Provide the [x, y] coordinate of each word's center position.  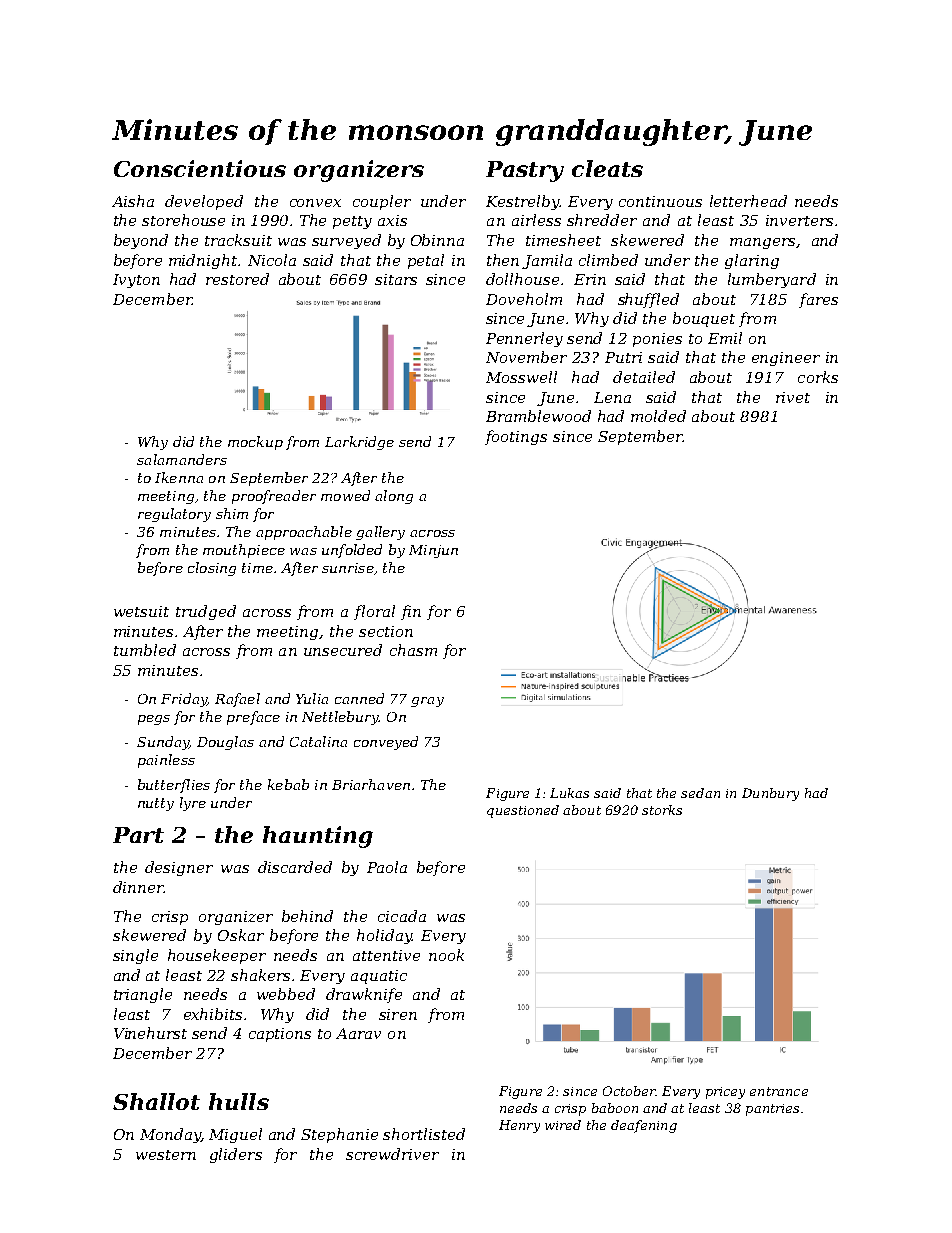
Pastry [525, 171]
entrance [779, 1091]
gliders [236, 1155]
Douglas [225, 743]
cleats [607, 168]
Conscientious [200, 168]
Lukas [569, 793]
